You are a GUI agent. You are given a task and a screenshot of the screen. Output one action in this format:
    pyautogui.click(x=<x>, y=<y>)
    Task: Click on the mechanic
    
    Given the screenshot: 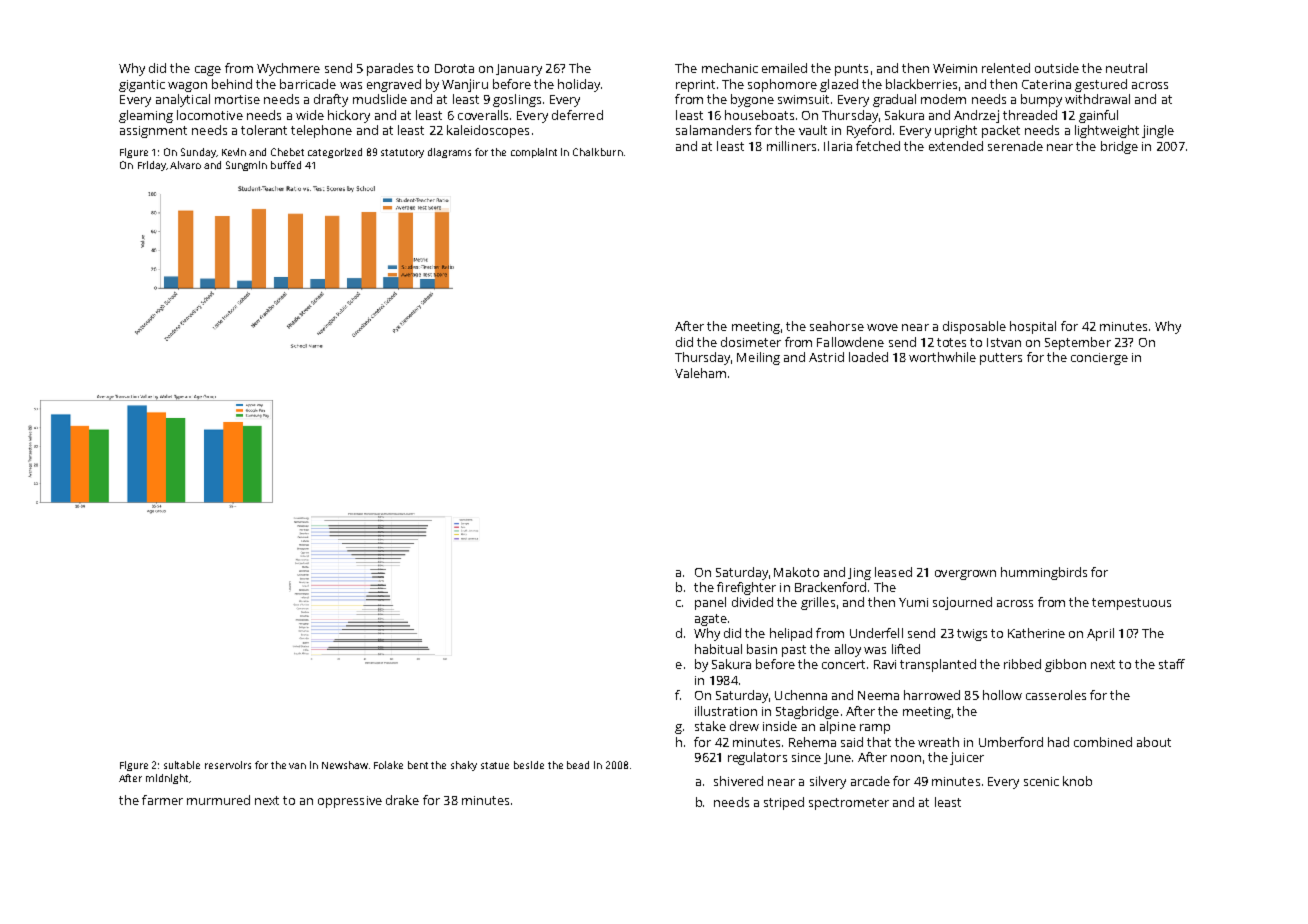 What is the action you would take?
    pyautogui.click(x=730, y=68)
